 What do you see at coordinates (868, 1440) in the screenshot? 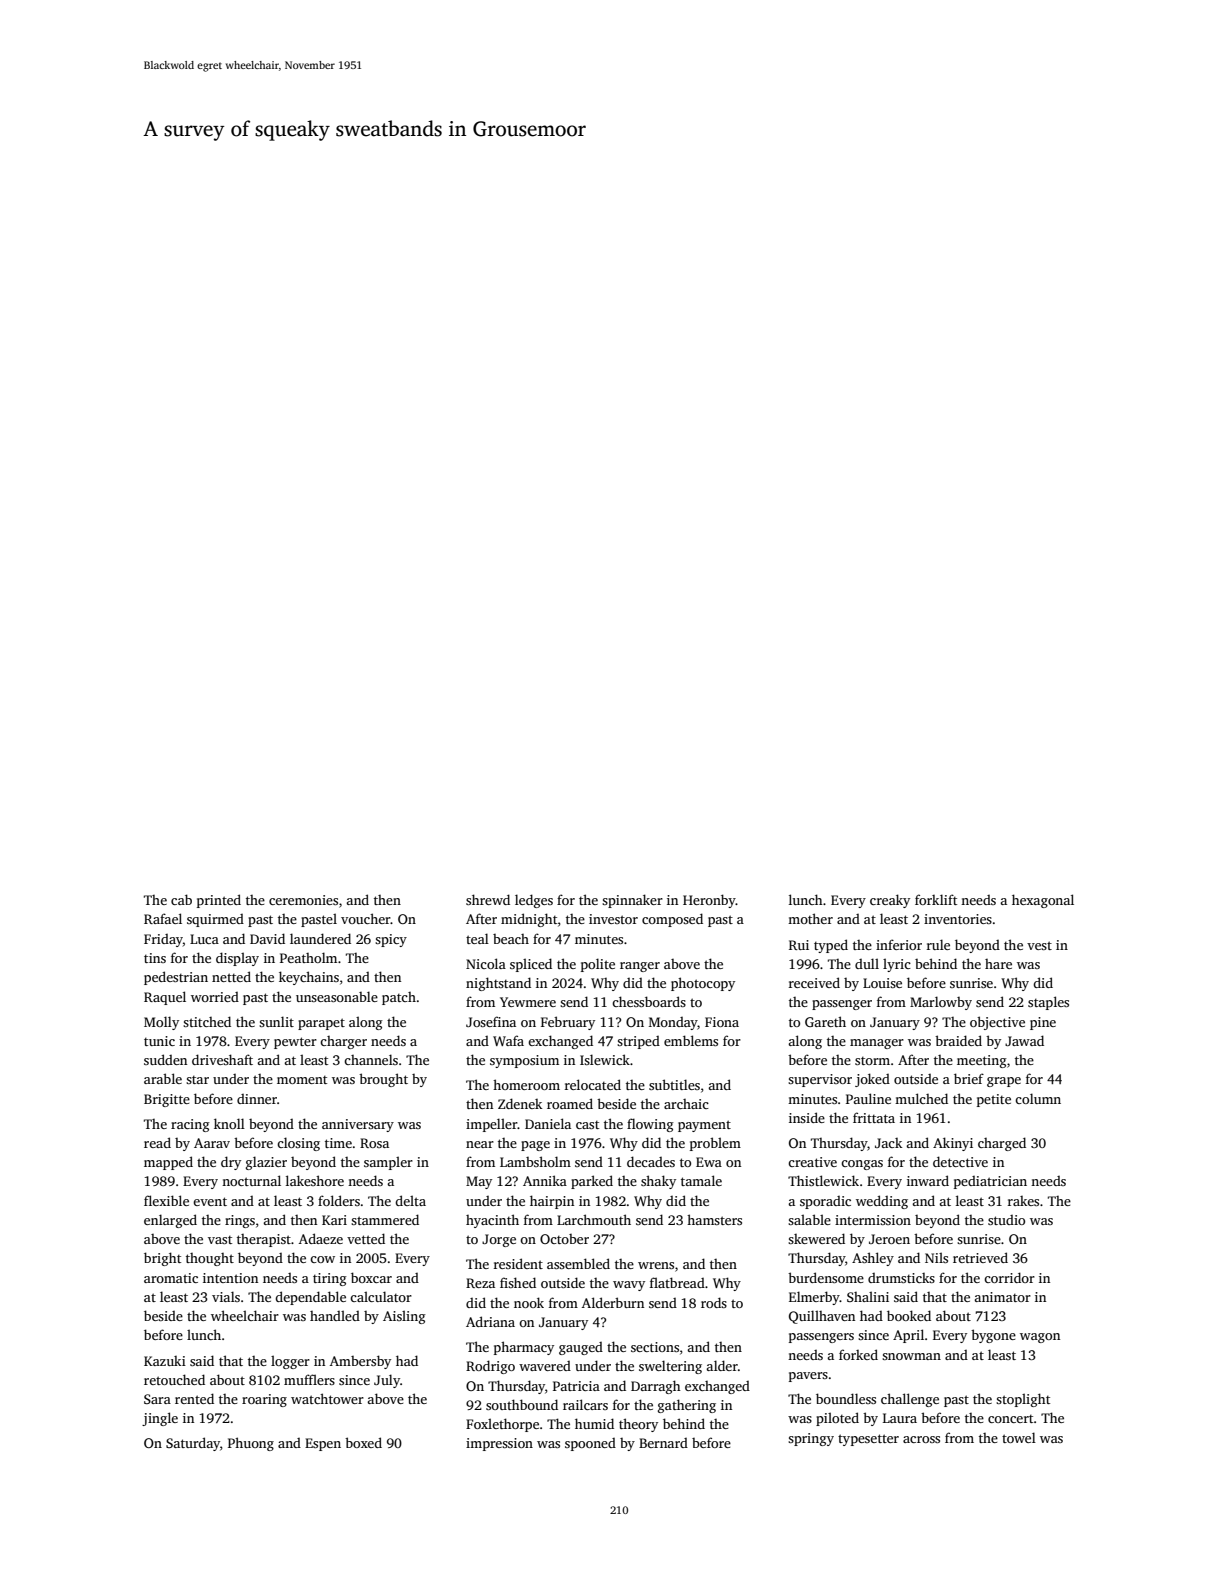
I see `typesetter` at bounding box center [868, 1440].
